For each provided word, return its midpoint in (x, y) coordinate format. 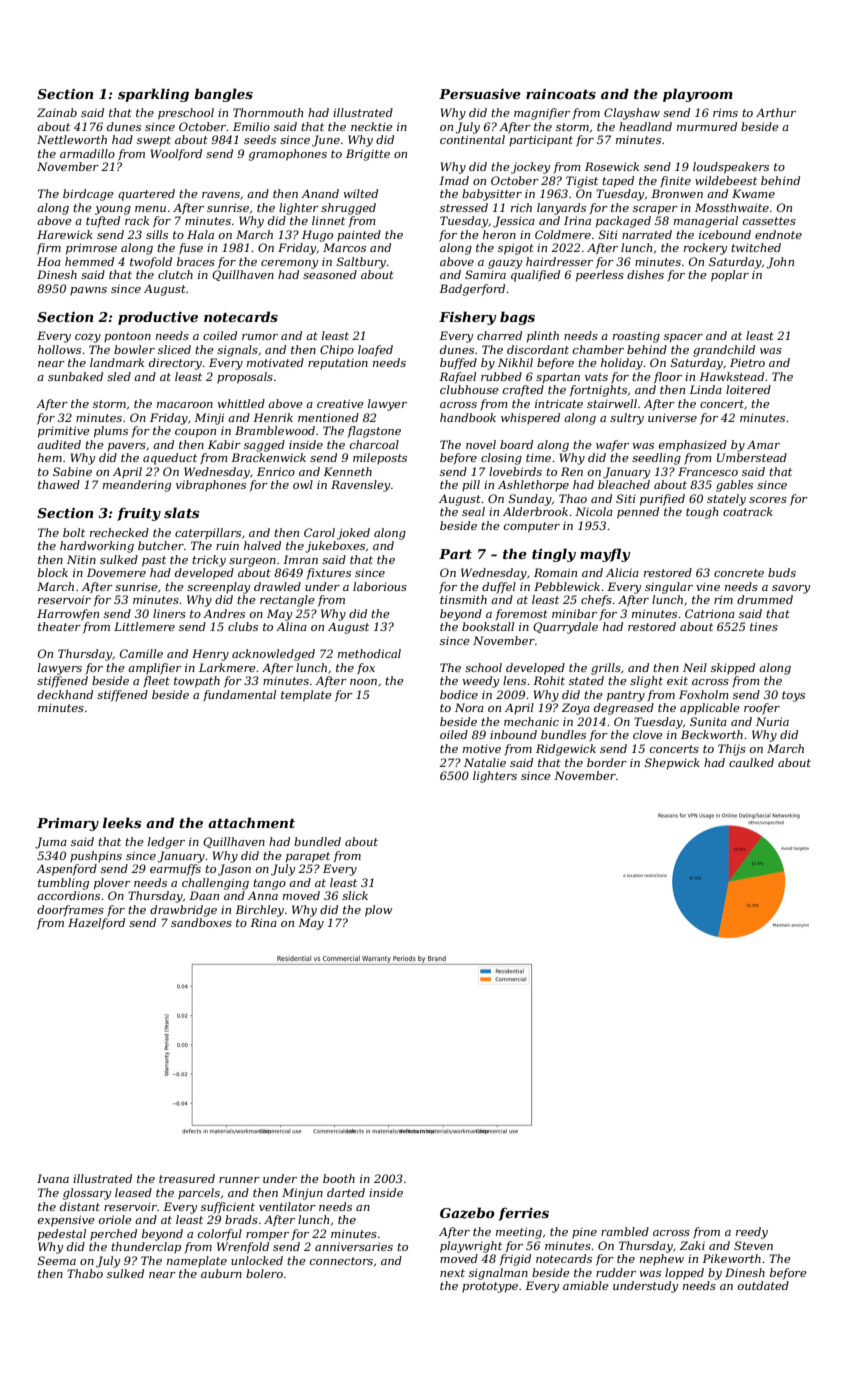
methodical (369, 653)
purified (662, 500)
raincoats (561, 94)
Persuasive (480, 94)
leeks (122, 822)
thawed (59, 484)
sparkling (153, 95)
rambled (625, 1231)
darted (346, 1192)
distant (80, 1206)
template (306, 696)
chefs (596, 601)
